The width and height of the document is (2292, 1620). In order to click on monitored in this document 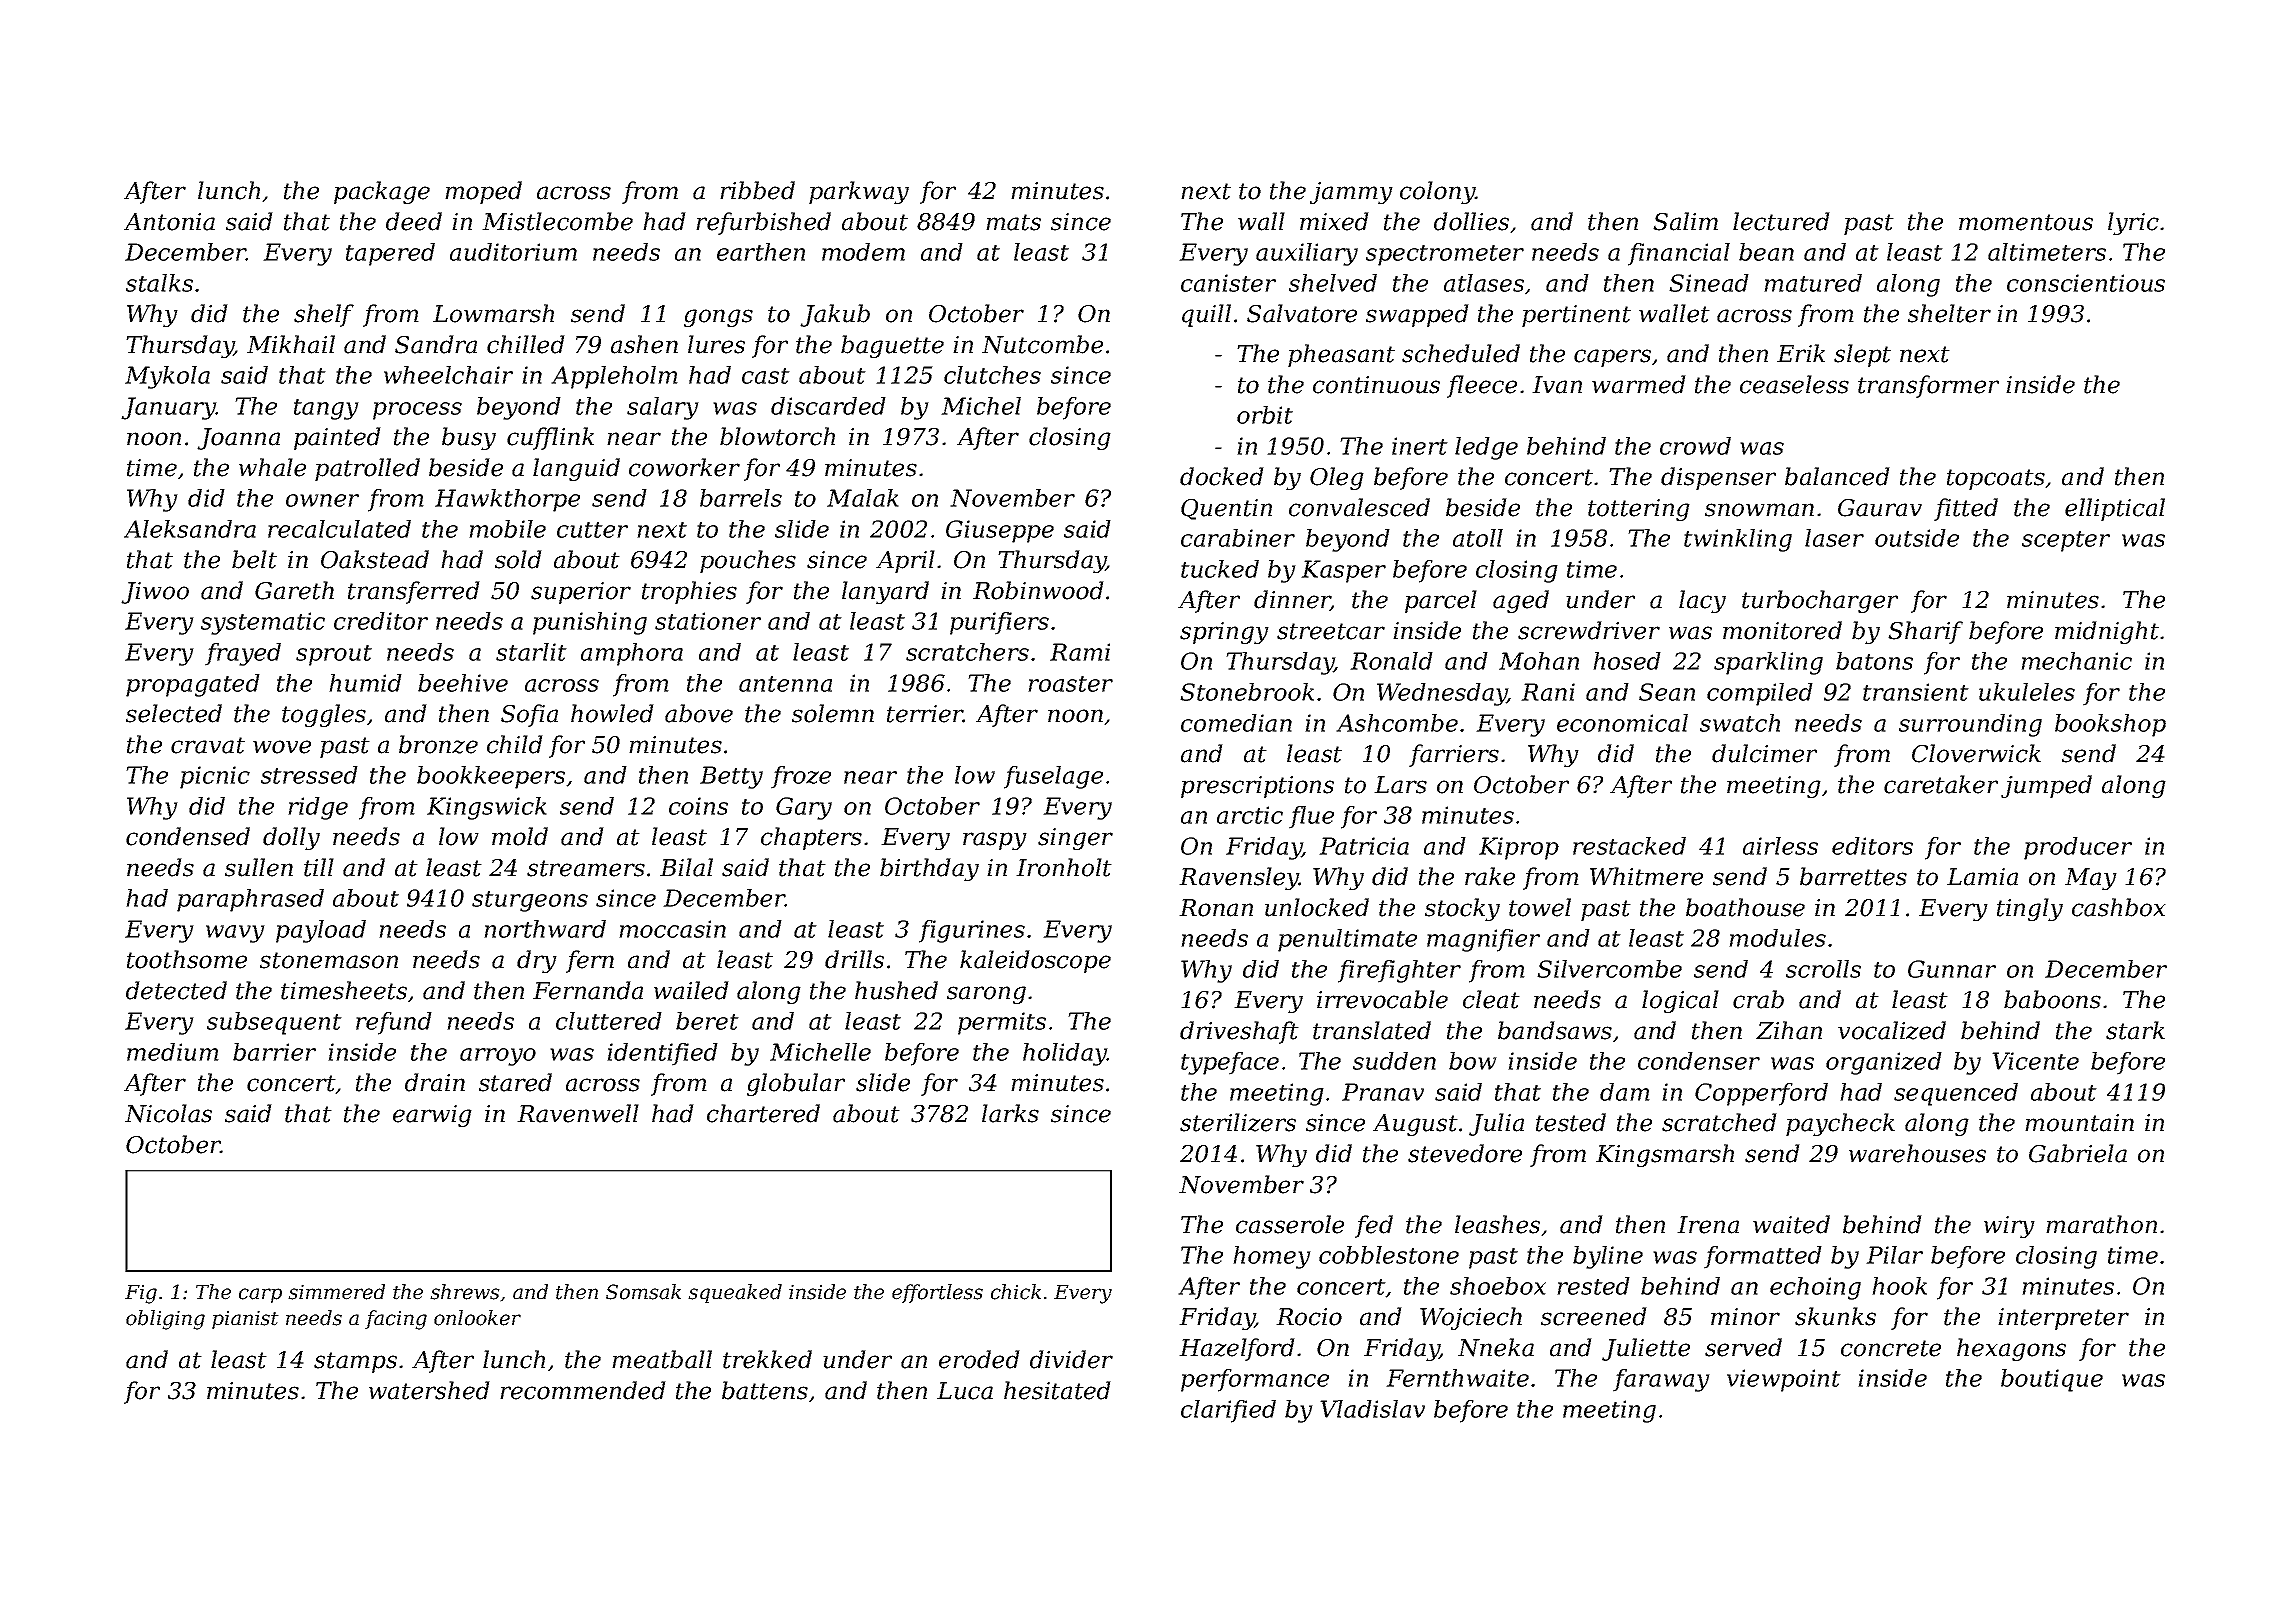, I will do `click(1782, 630)`.
